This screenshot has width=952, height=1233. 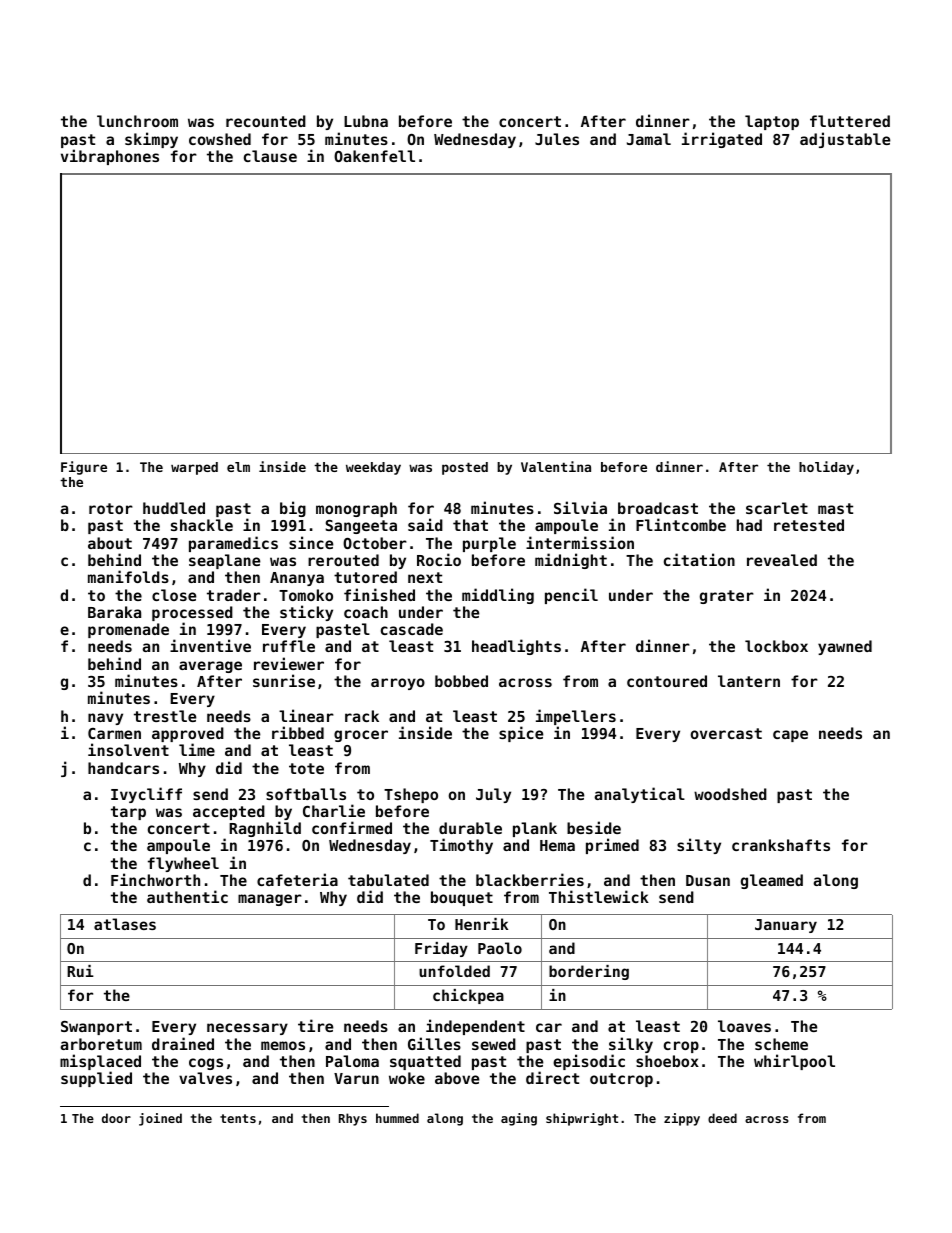 I want to click on Ragnhild, so click(x=265, y=829).
